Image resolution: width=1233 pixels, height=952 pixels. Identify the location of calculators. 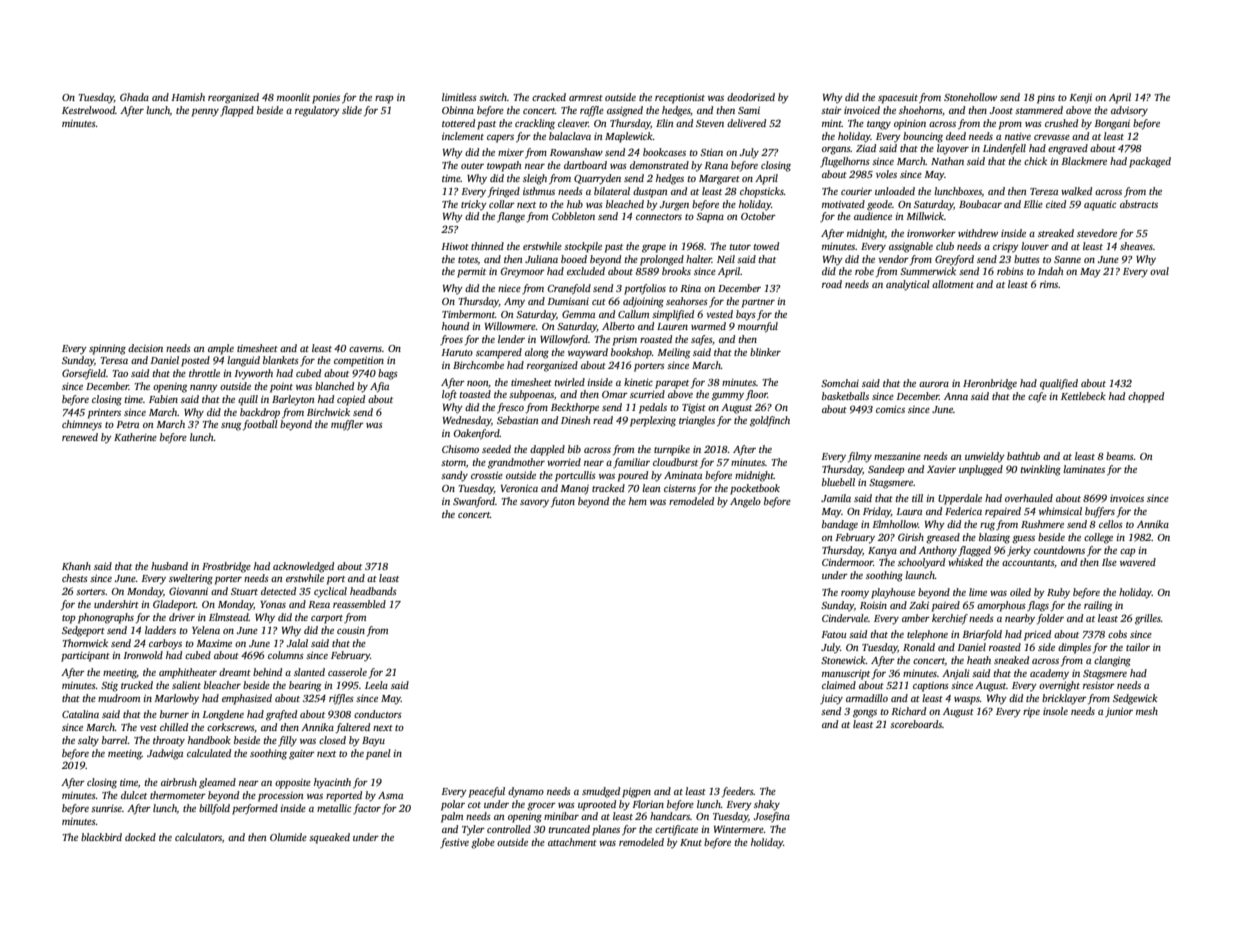
(198, 837).
